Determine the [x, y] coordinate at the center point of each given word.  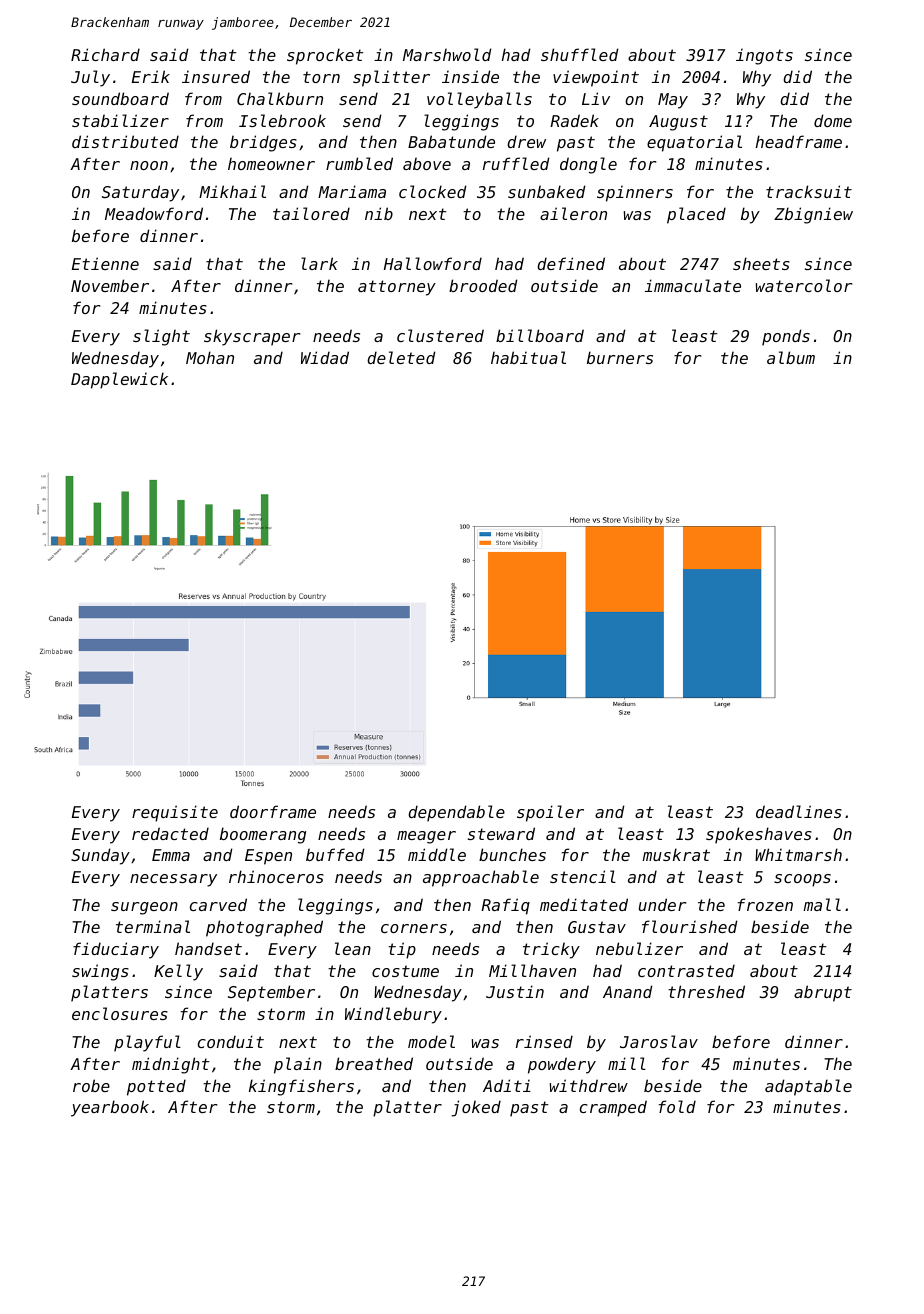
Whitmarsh [798, 854]
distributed [125, 141]
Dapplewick [119, 380]
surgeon [144, 908]
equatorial [694, 143]
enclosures [120, 1013]
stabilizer [120, 120]
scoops [802, 880]
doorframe [273, 811]
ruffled [516, 163]
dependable [456, 813]
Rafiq [505, 906]
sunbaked [547, 191]
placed [696, 215]
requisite [175, 813]
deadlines [799, 811]
